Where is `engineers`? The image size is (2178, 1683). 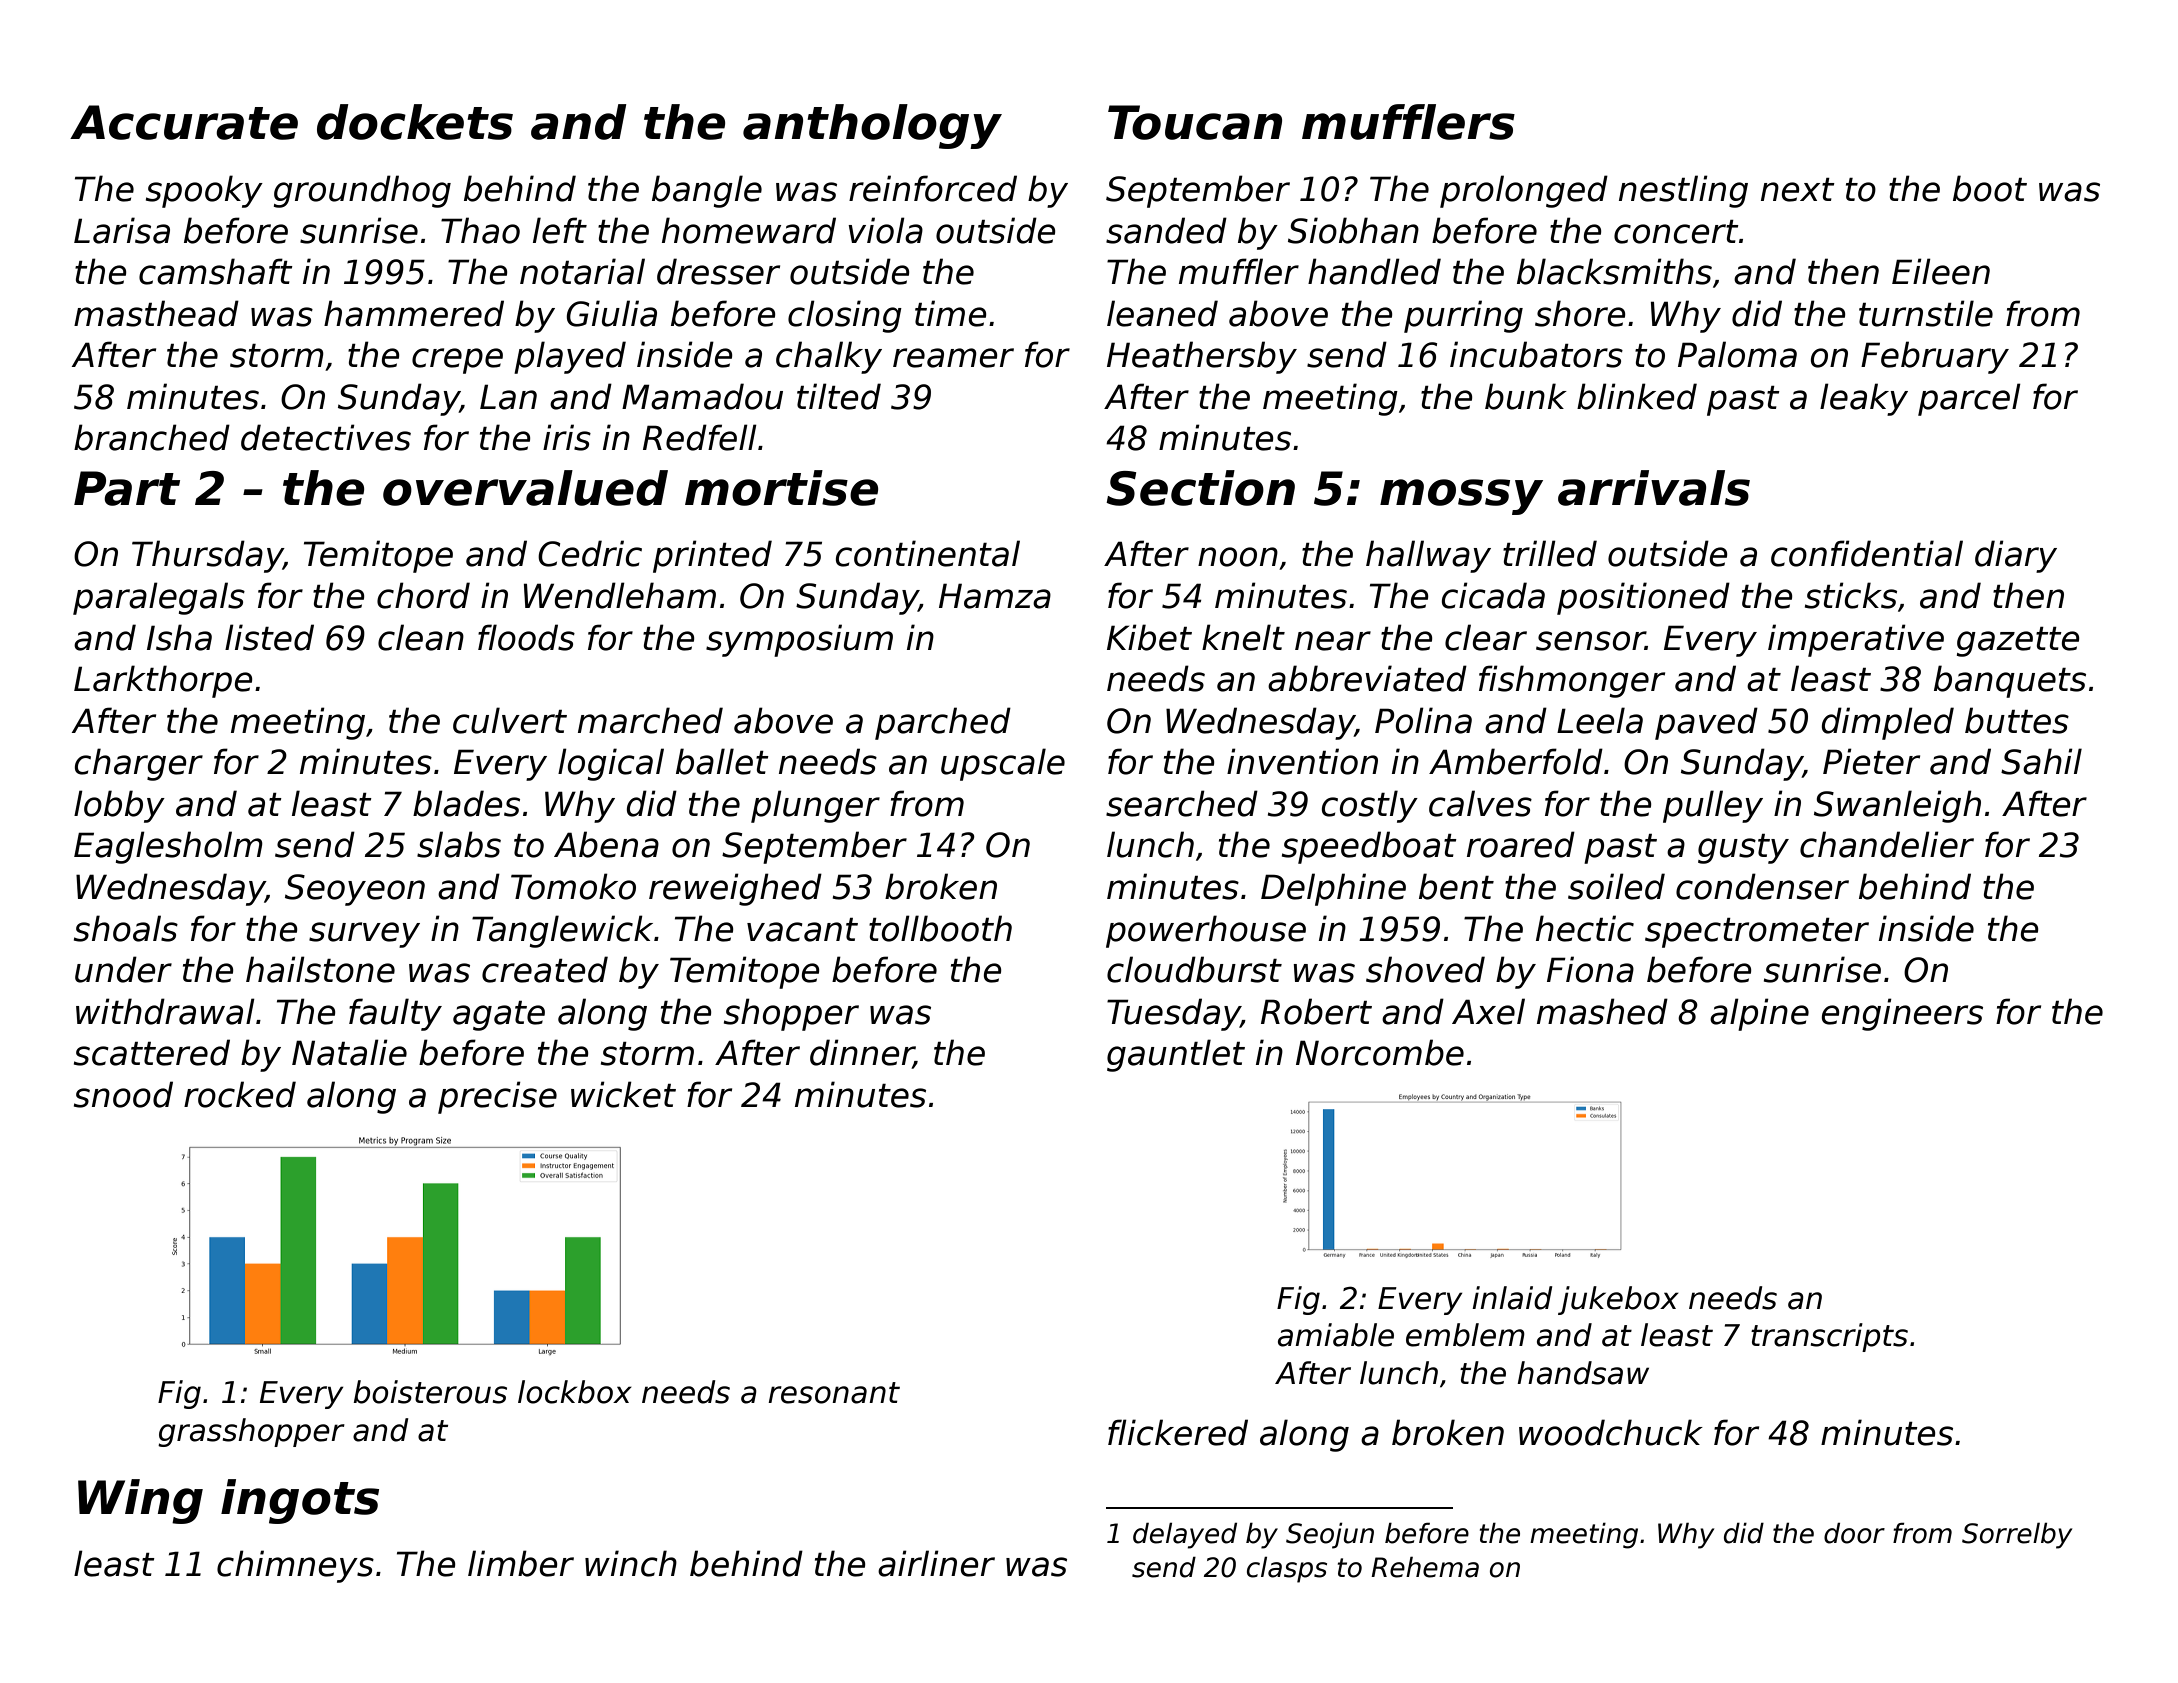
engineers is located at coordinates (1902, 1014).
